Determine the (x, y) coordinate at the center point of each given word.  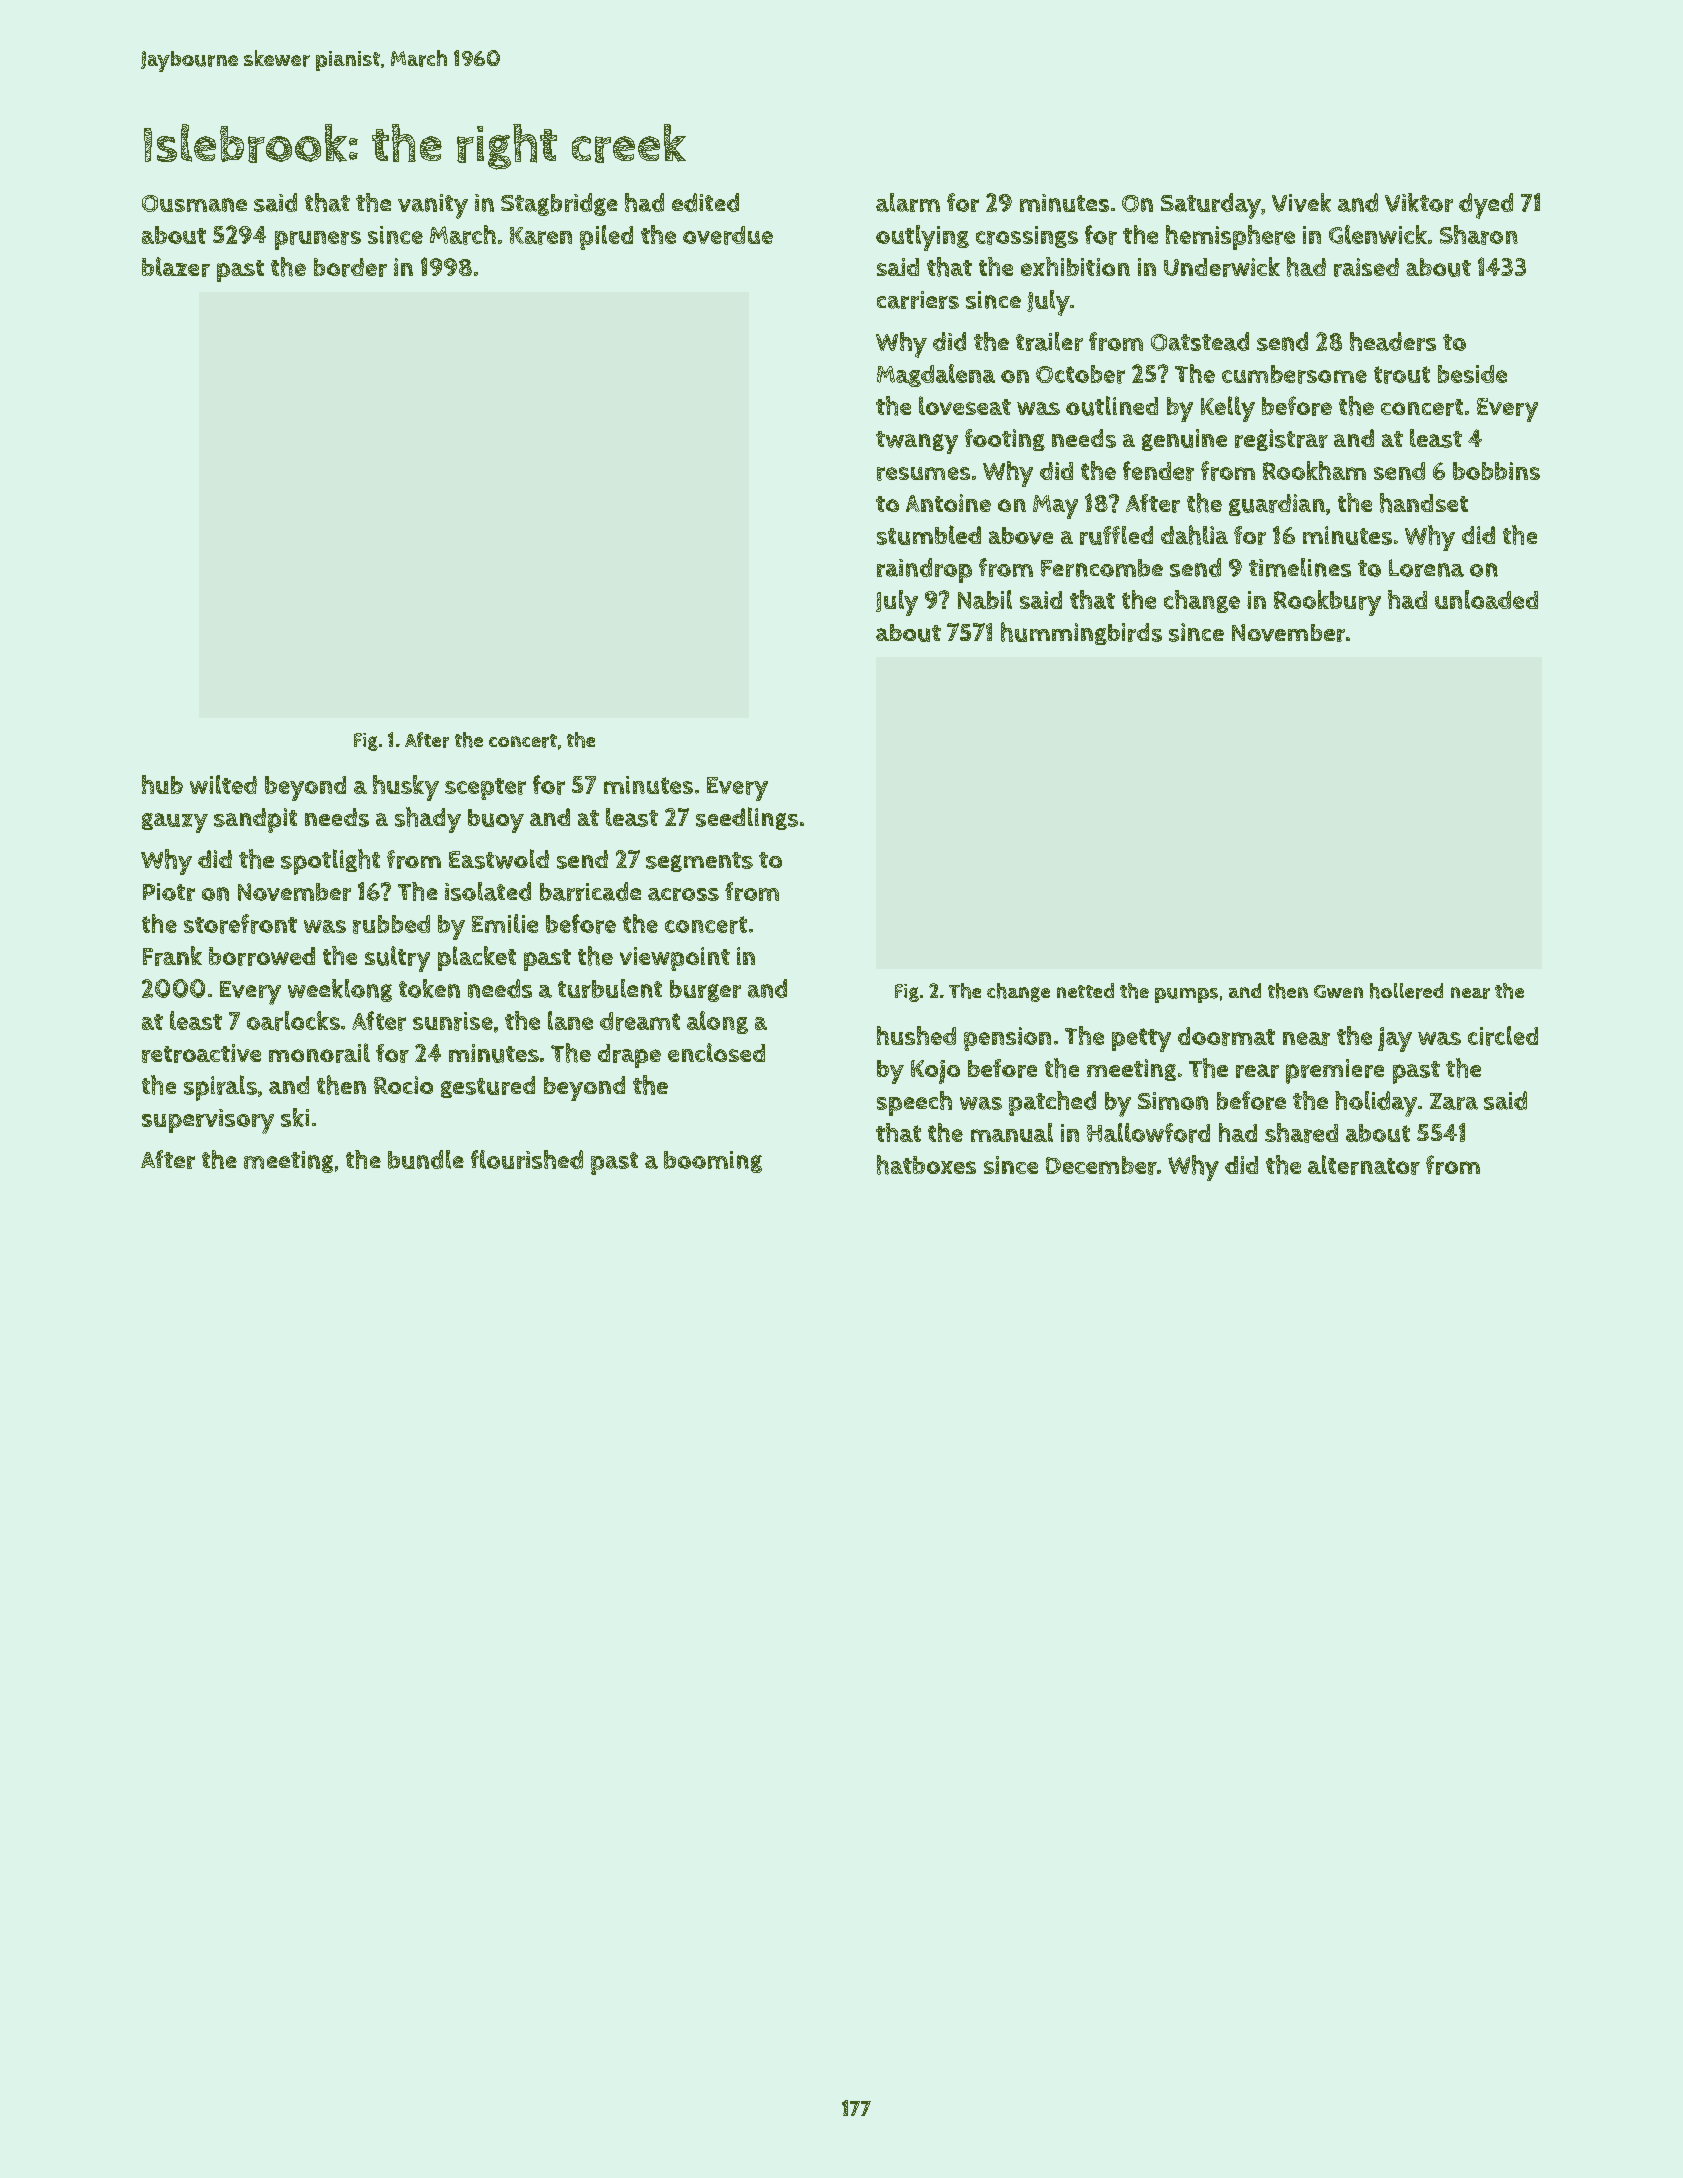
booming (713, 1162)
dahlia (1194, 535)
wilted (223, 784)
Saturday (1211, 206)
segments (699, 862)
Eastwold (499, 859)
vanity (433, 206)
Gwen (1338, 991)
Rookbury (1327, 603)
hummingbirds (1081, 633)
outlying (922, 238)
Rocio (403, 1085)
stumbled (929, 535)
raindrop (924, 570)
